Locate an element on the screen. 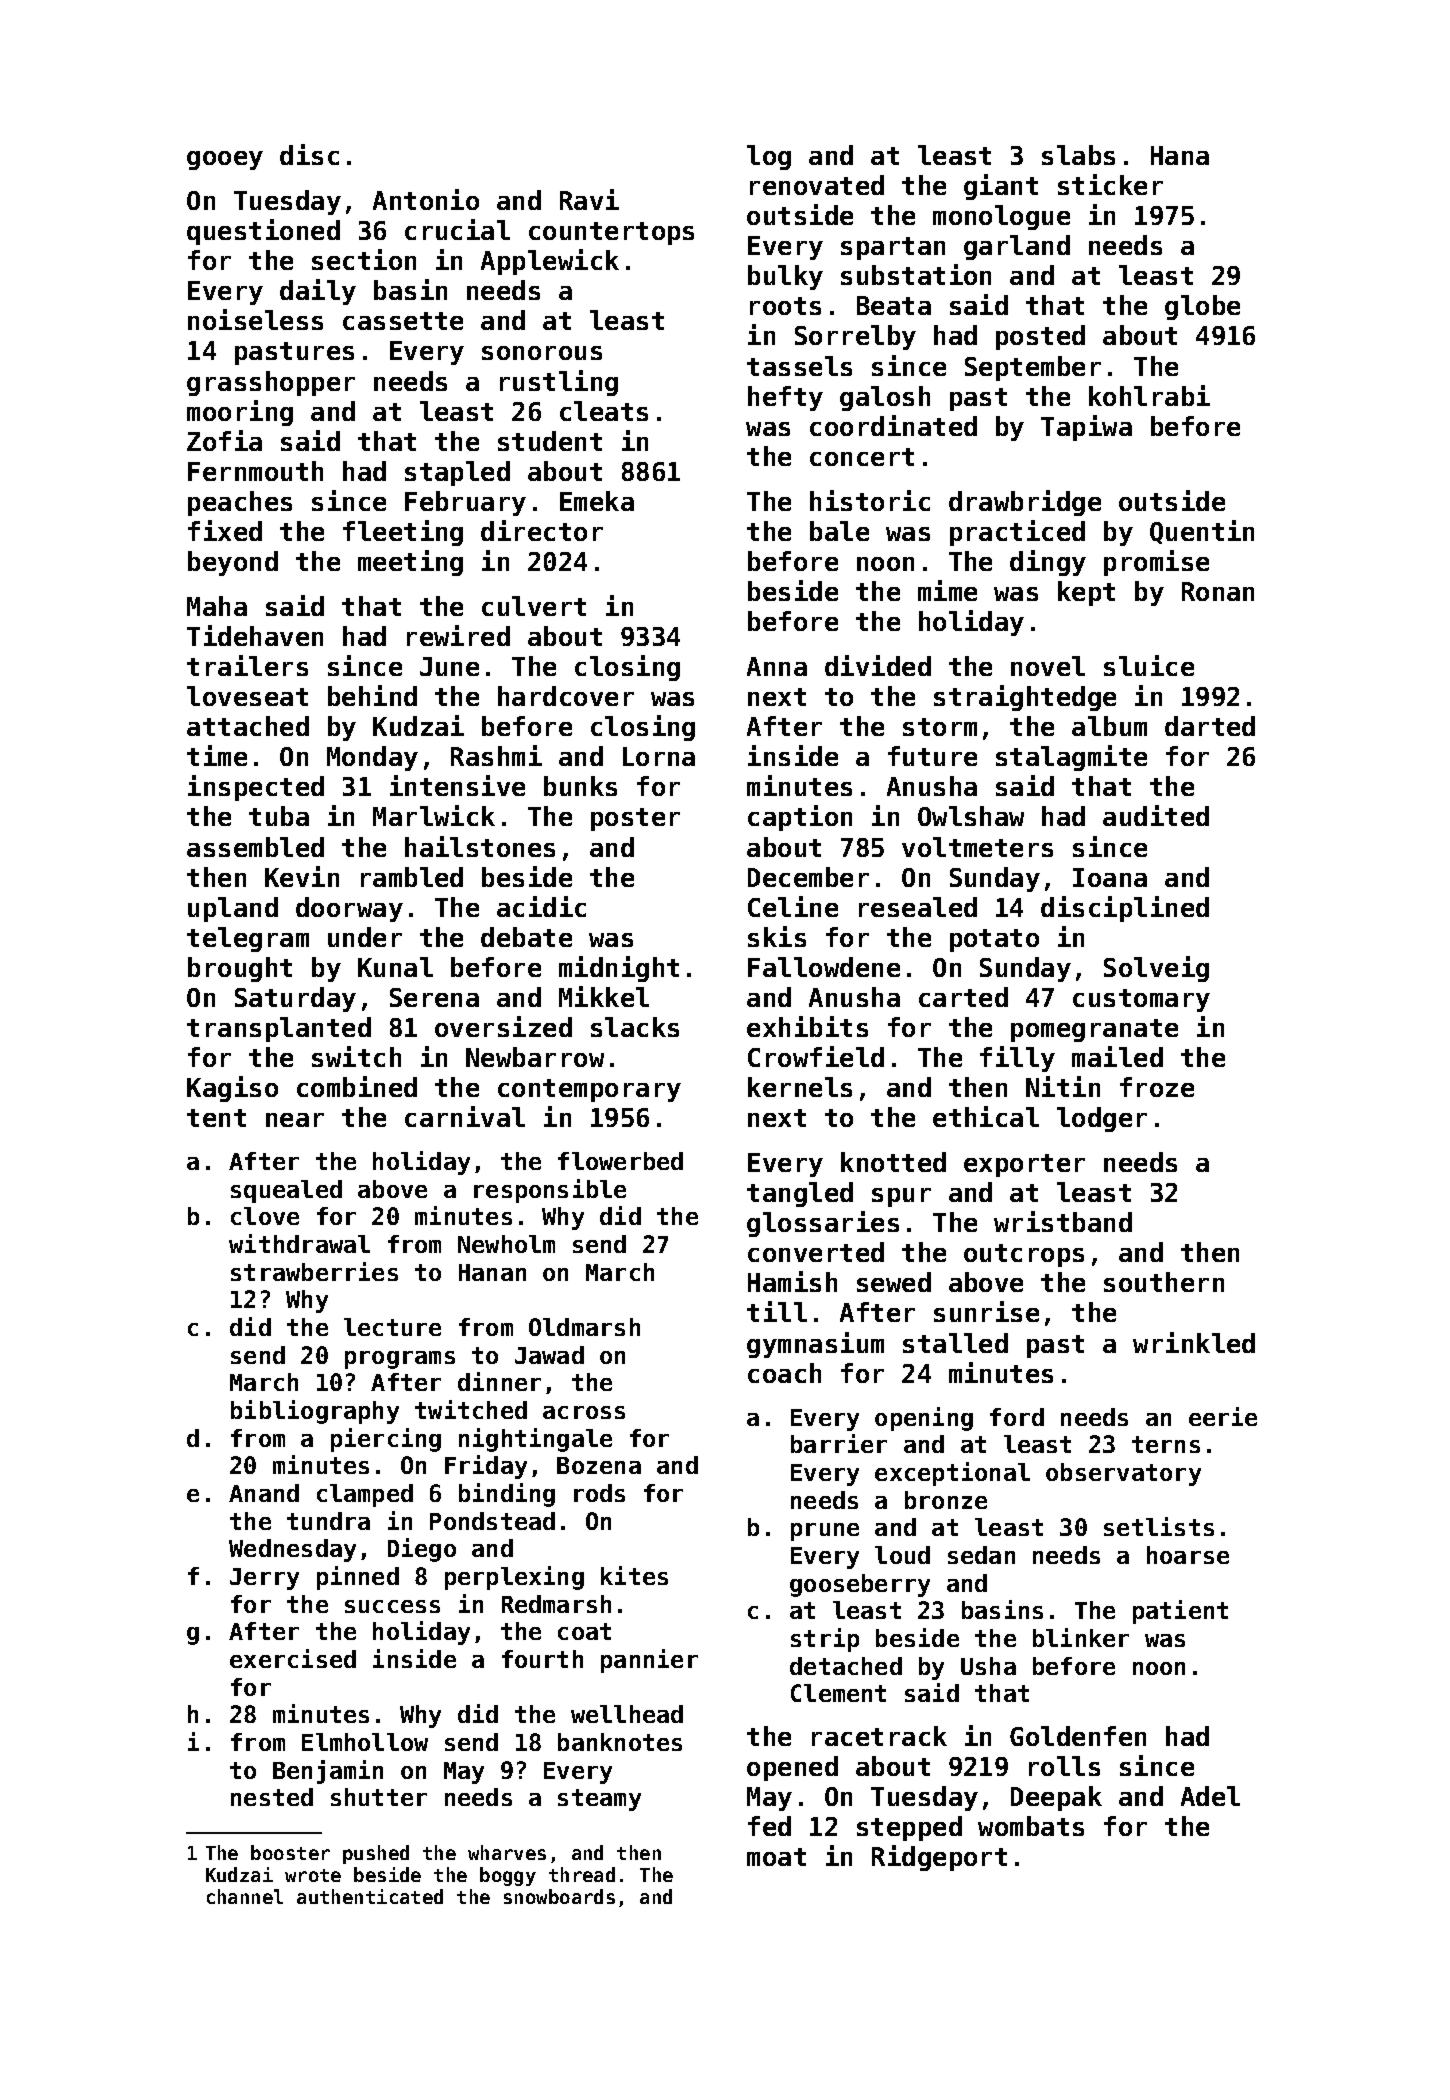 The height and width of the screenshot is (2100, 1450). Elmhollow is located at coordinates (365, 1742).
